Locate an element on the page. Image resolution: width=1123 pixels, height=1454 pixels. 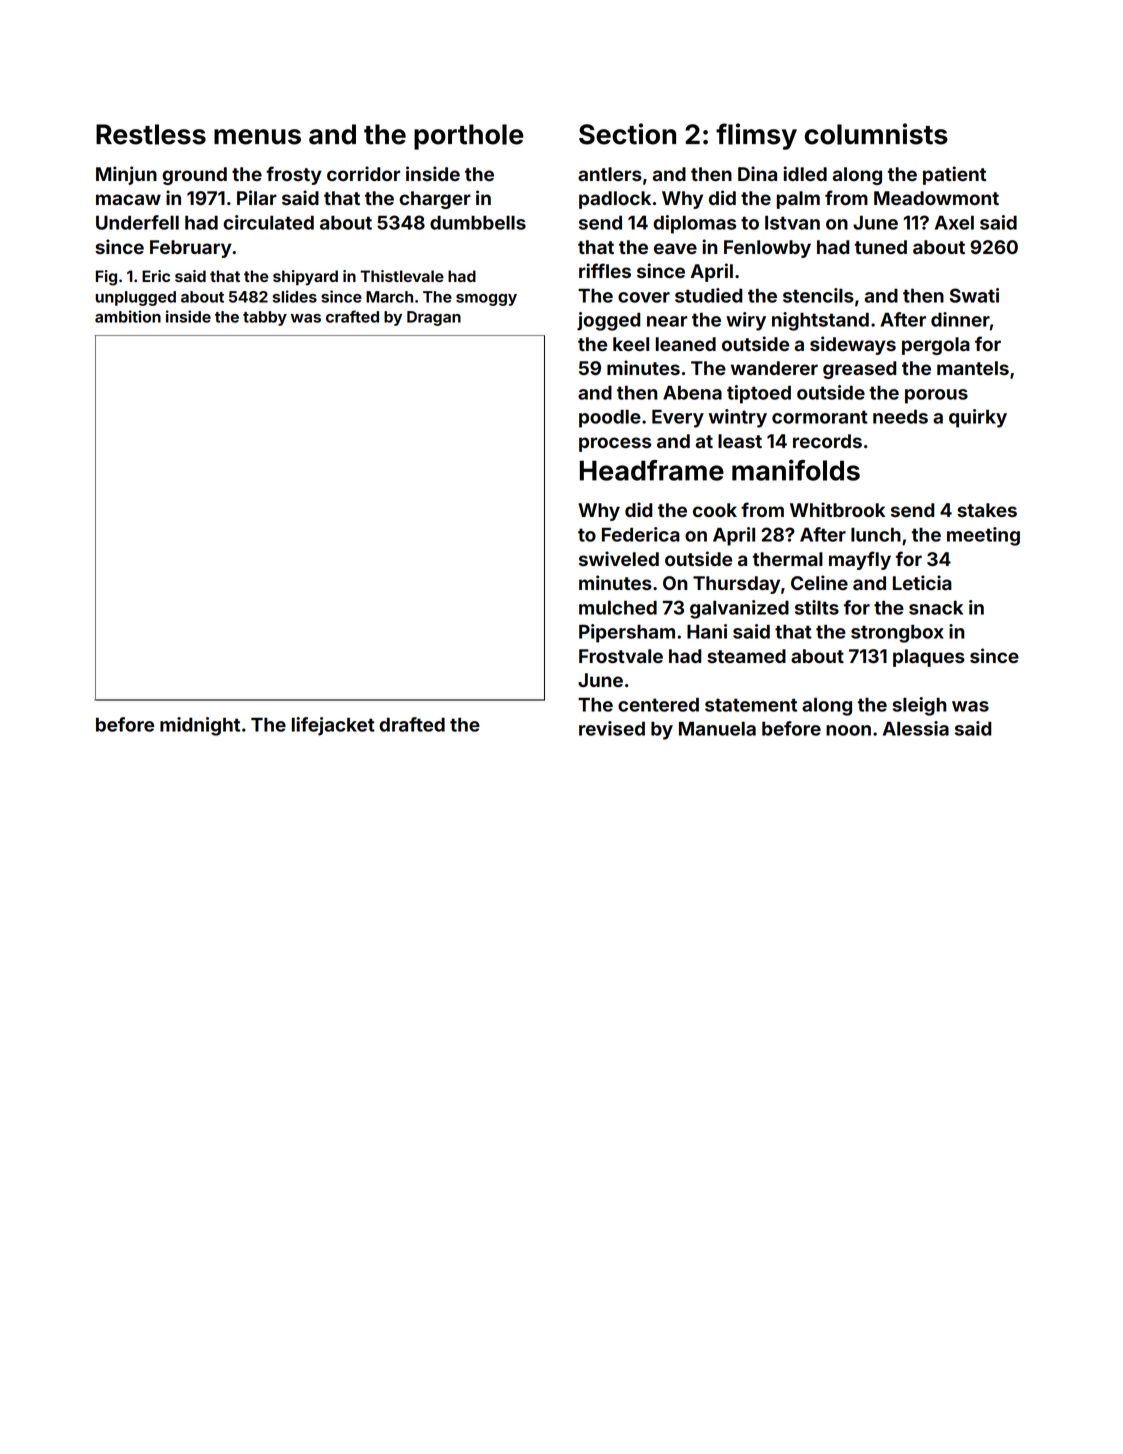
antlers is located at coordinates (610, 174).
